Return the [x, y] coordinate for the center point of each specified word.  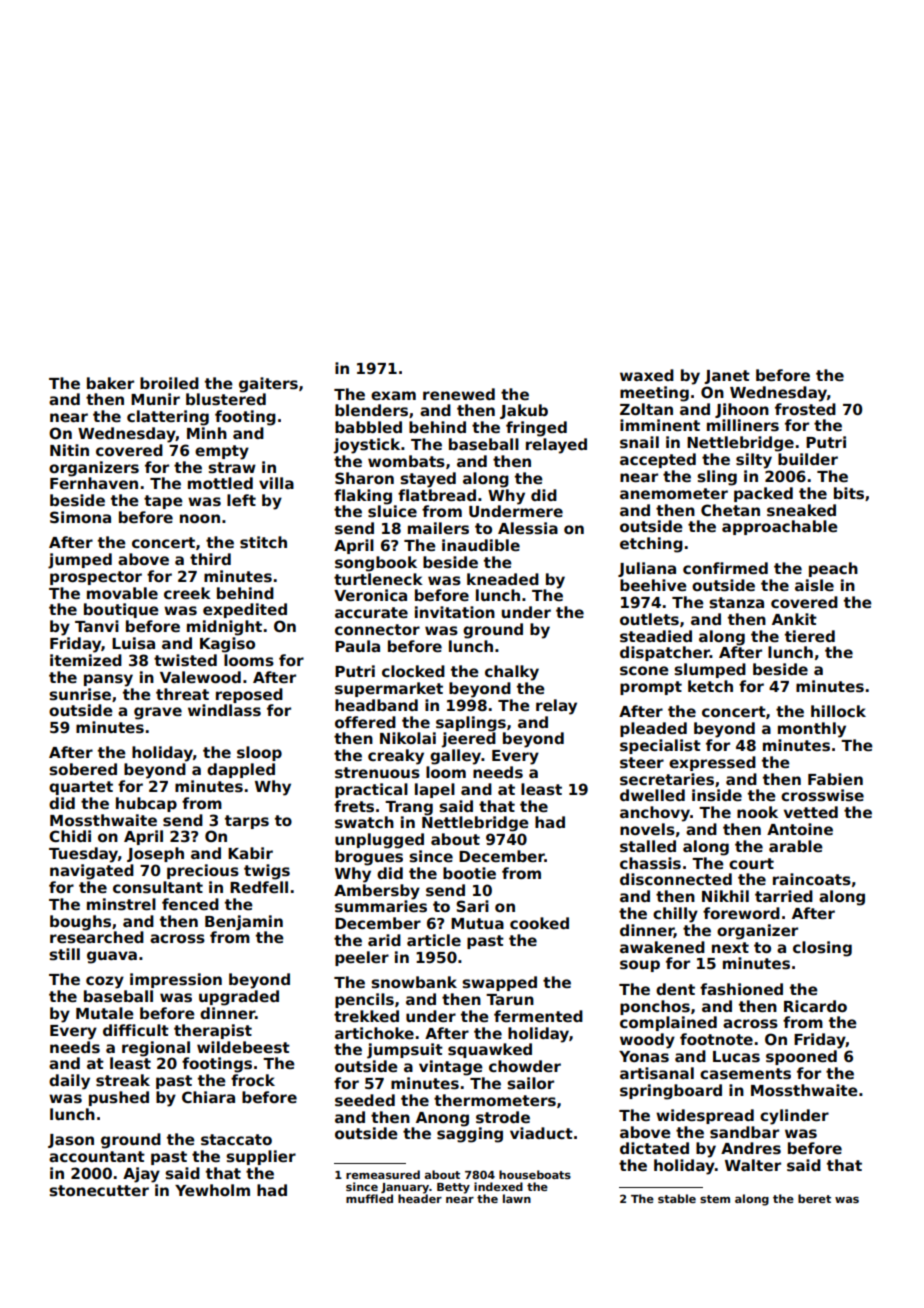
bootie [469, 873]
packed [763, 494]
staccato [236, 1140]
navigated [92, 872]
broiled [169, 383]
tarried [784, 896]
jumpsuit [405, 1051]
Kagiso [227, 645]
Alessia [528, 528]
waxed [647, 375]
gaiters [268, 385]
